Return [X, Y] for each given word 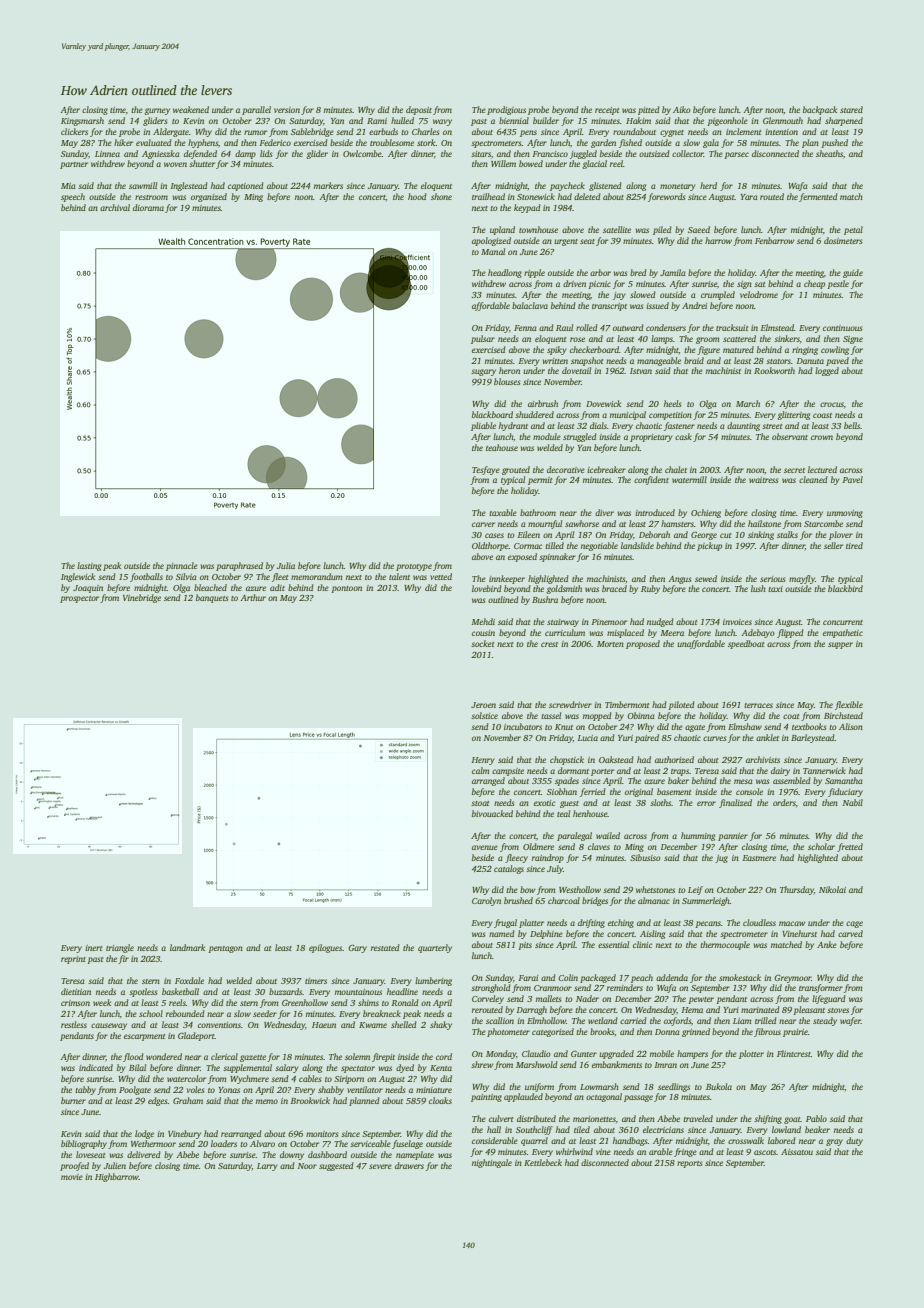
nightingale [492, 1163]
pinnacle [182, 566]
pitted [649, 110]
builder [546, 120]
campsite [508, 772]
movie [72, 1177]
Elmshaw [745, 726]
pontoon [346, 589]
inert [93, 948]
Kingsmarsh [82, 121]
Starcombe [823, 523]
